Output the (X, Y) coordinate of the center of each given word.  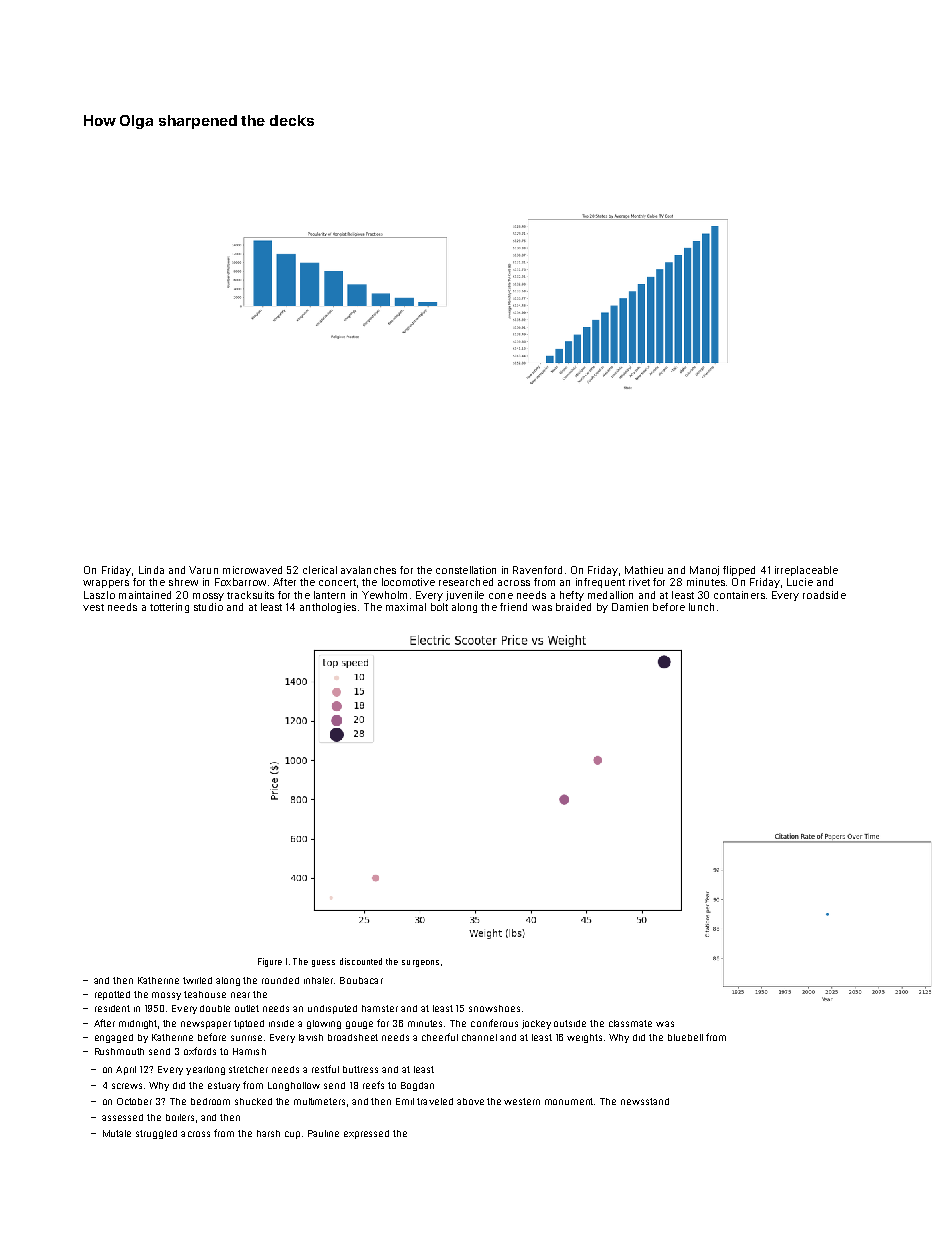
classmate (630, 1023)
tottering (169, 608)
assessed (122, 1117)
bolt (439, 607)
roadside (824, 595)
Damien (630, 607)
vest (93, 607)
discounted (361, 961)
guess (323, 963)
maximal (406, 607)
